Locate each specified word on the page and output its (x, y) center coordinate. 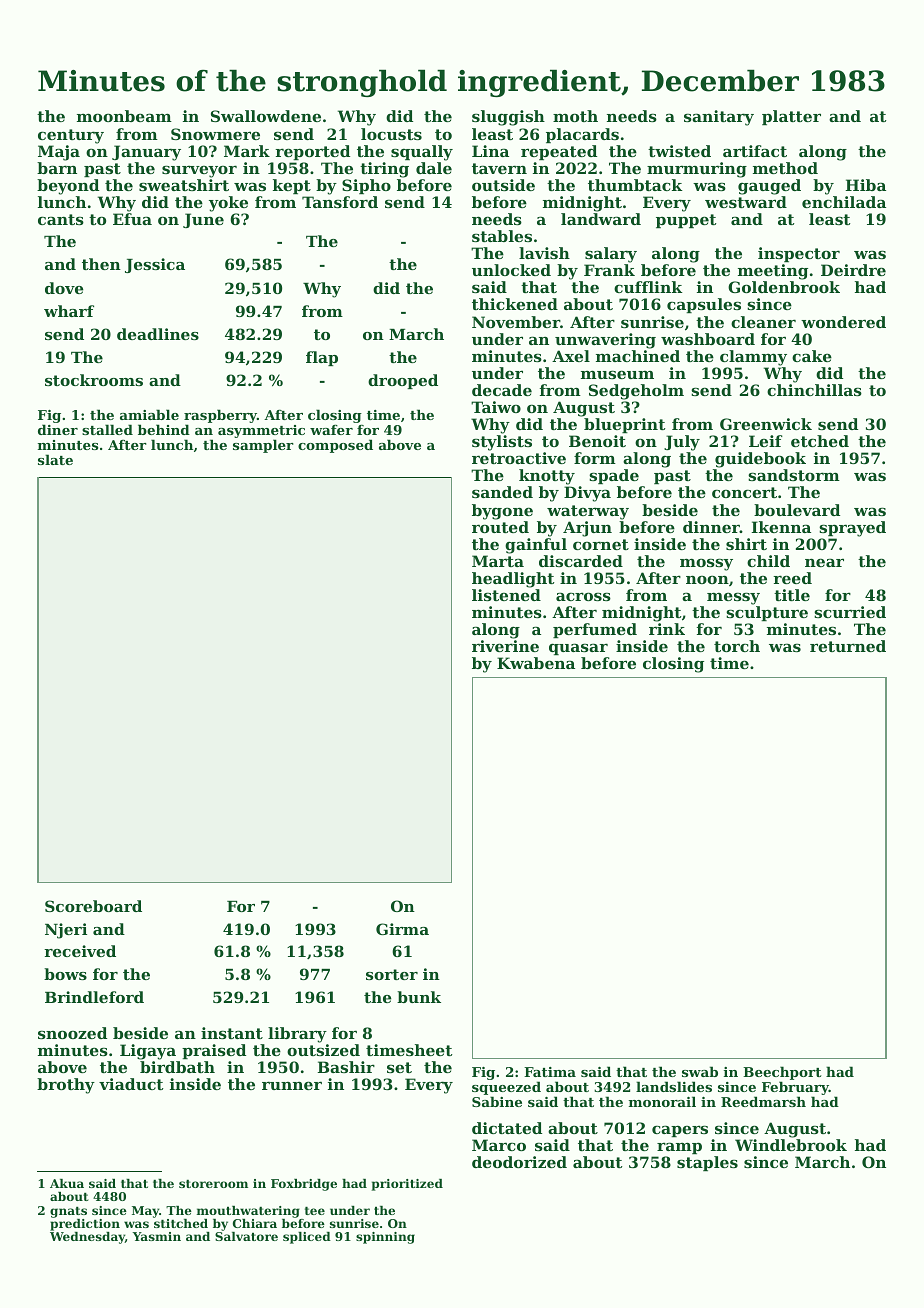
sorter (392, 974)
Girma (402, 929)
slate (55, 459)
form (595, 458)
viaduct (131, 1084)
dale (434, 168)
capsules (704, 305)
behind (164, 429)
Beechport (782, 1073)
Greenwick (766, 424)
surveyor (199, 171)
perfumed (595, 630)
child (768, 561)
